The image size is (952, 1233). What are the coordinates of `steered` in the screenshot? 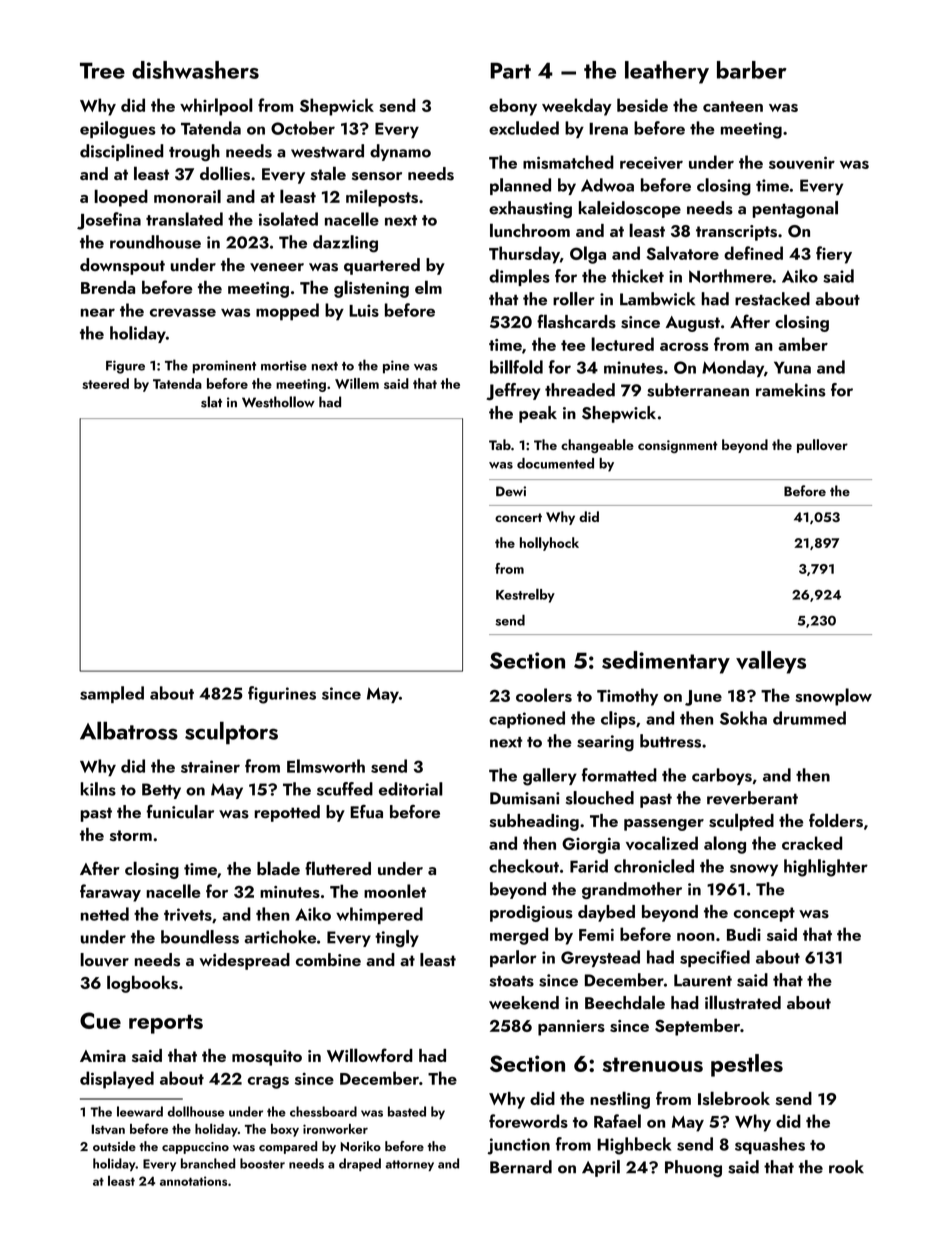 It's located at (105, 383).
